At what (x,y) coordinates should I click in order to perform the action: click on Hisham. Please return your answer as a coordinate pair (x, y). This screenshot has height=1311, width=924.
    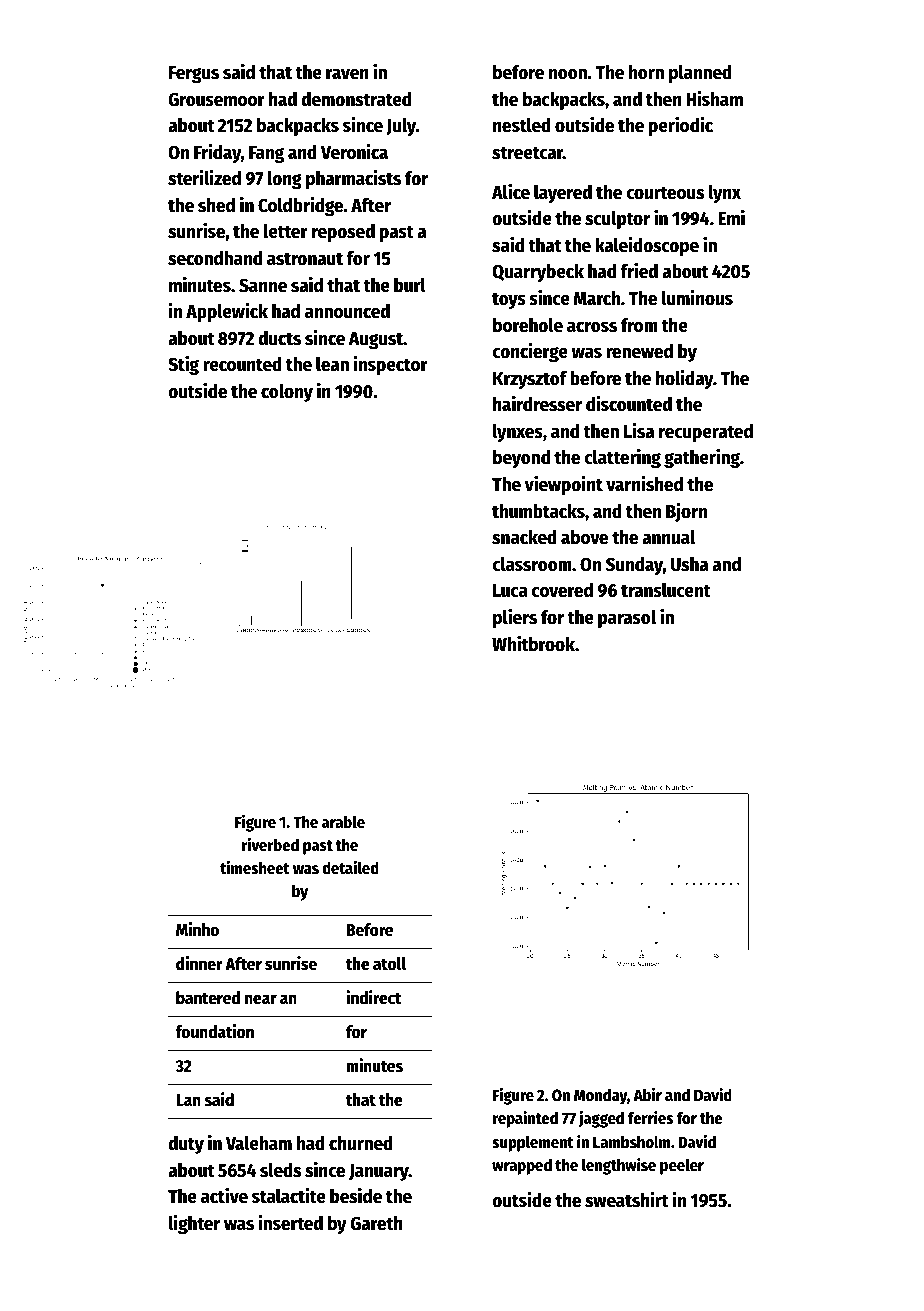
    Looking at the image, I should click on (714, 98).
